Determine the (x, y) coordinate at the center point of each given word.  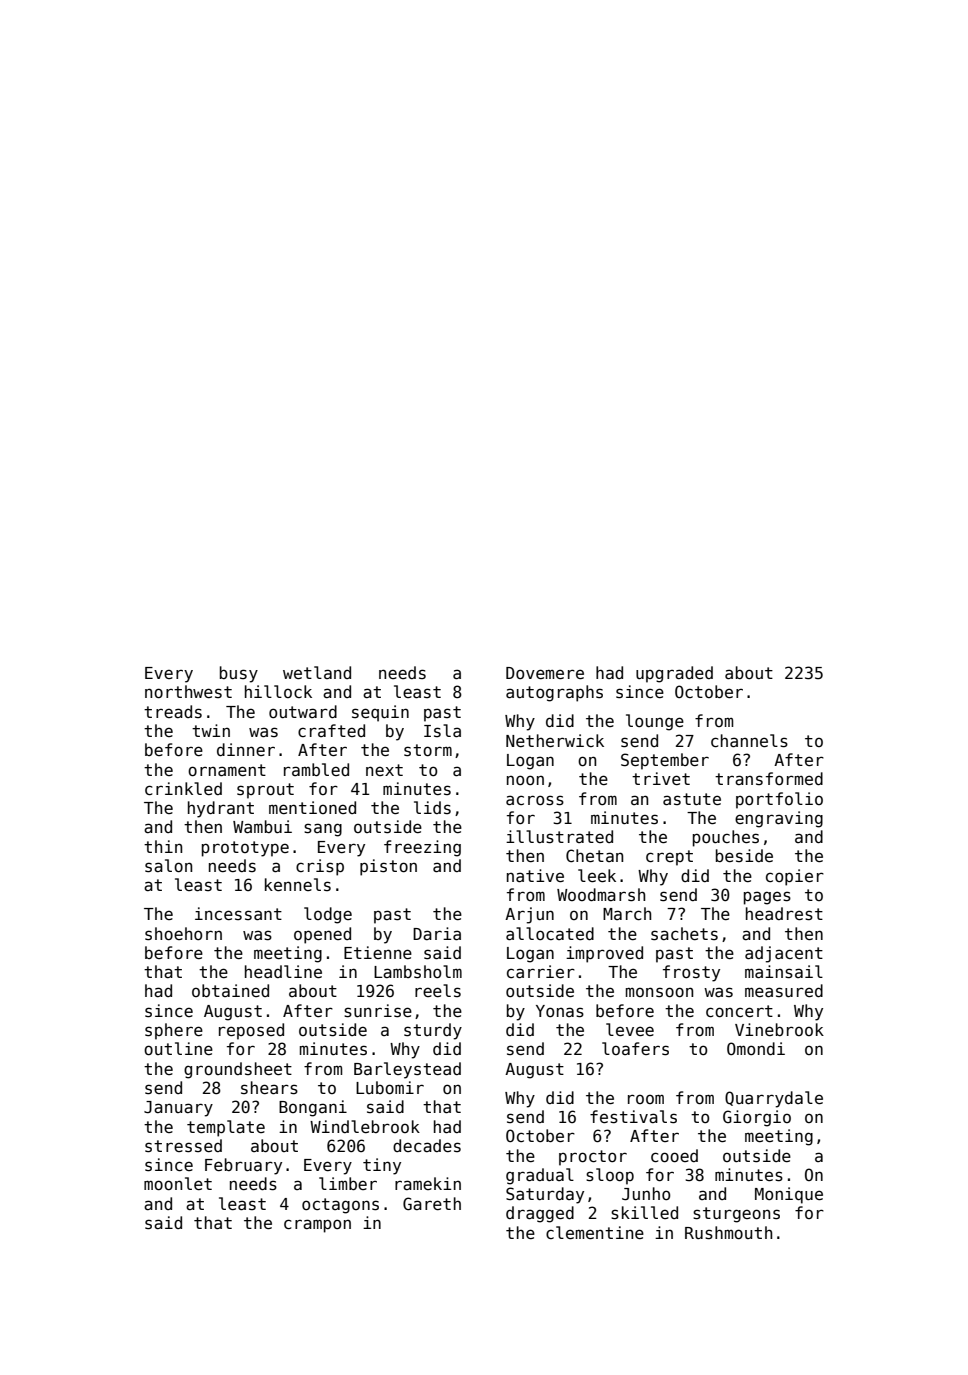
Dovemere (545, 673)
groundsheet (238, 1070)
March (627, 913)
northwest (188, 691)
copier (795, 877)
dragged (540, 1214)
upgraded (674, 674)
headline (283, 971)
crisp (320, 867)
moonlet (178, 1183)
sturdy (433, 1031)
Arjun (529, 915)
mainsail (784, 972)
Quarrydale (774, 1099)
